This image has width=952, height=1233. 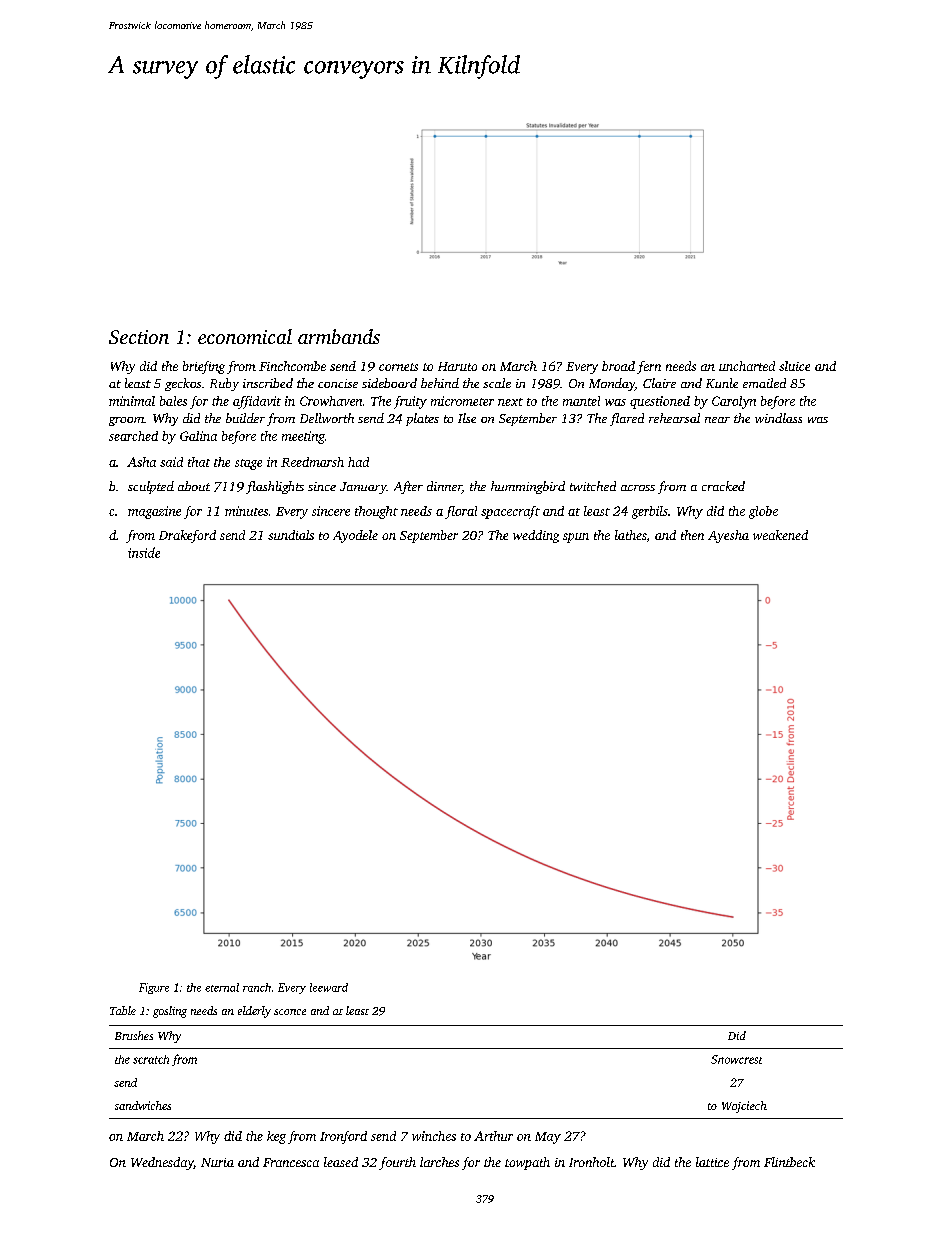 What do you see at coordinates (692, 535) in the image?
I see `then` at bounding box center [692, 535].
